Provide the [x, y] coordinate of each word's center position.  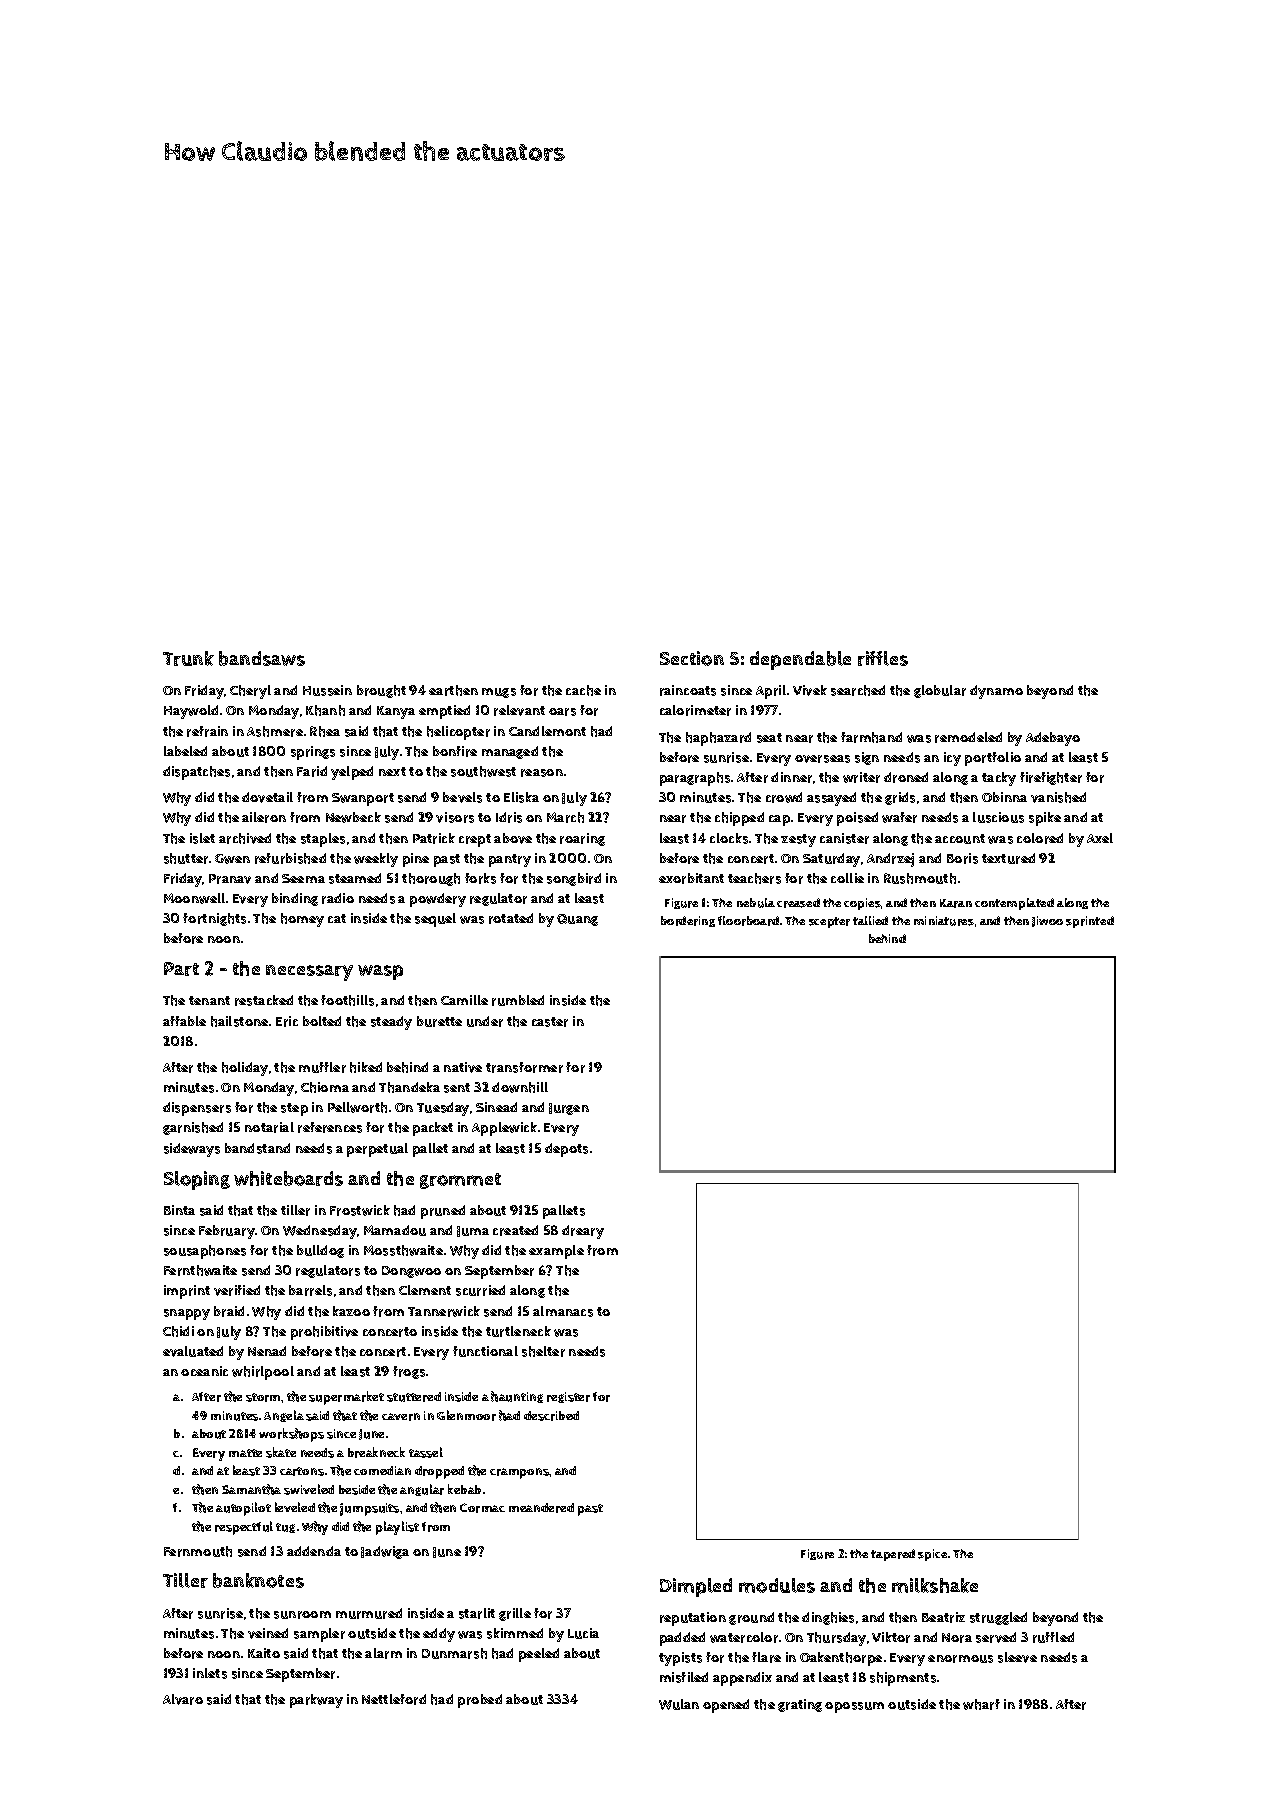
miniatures [944, 921]
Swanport [363, 799]
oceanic [204, 1371]
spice [932, 1555]
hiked [366, 1067]
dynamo [996, 692]
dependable [800, 660]
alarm [383, 1653]
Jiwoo [1047, 921]
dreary [583, 1232]
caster [550, 1022]
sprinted [1090, 922]
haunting [517, 1397]
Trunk [188, 658]
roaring [582, 839]
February [227, 1232]
